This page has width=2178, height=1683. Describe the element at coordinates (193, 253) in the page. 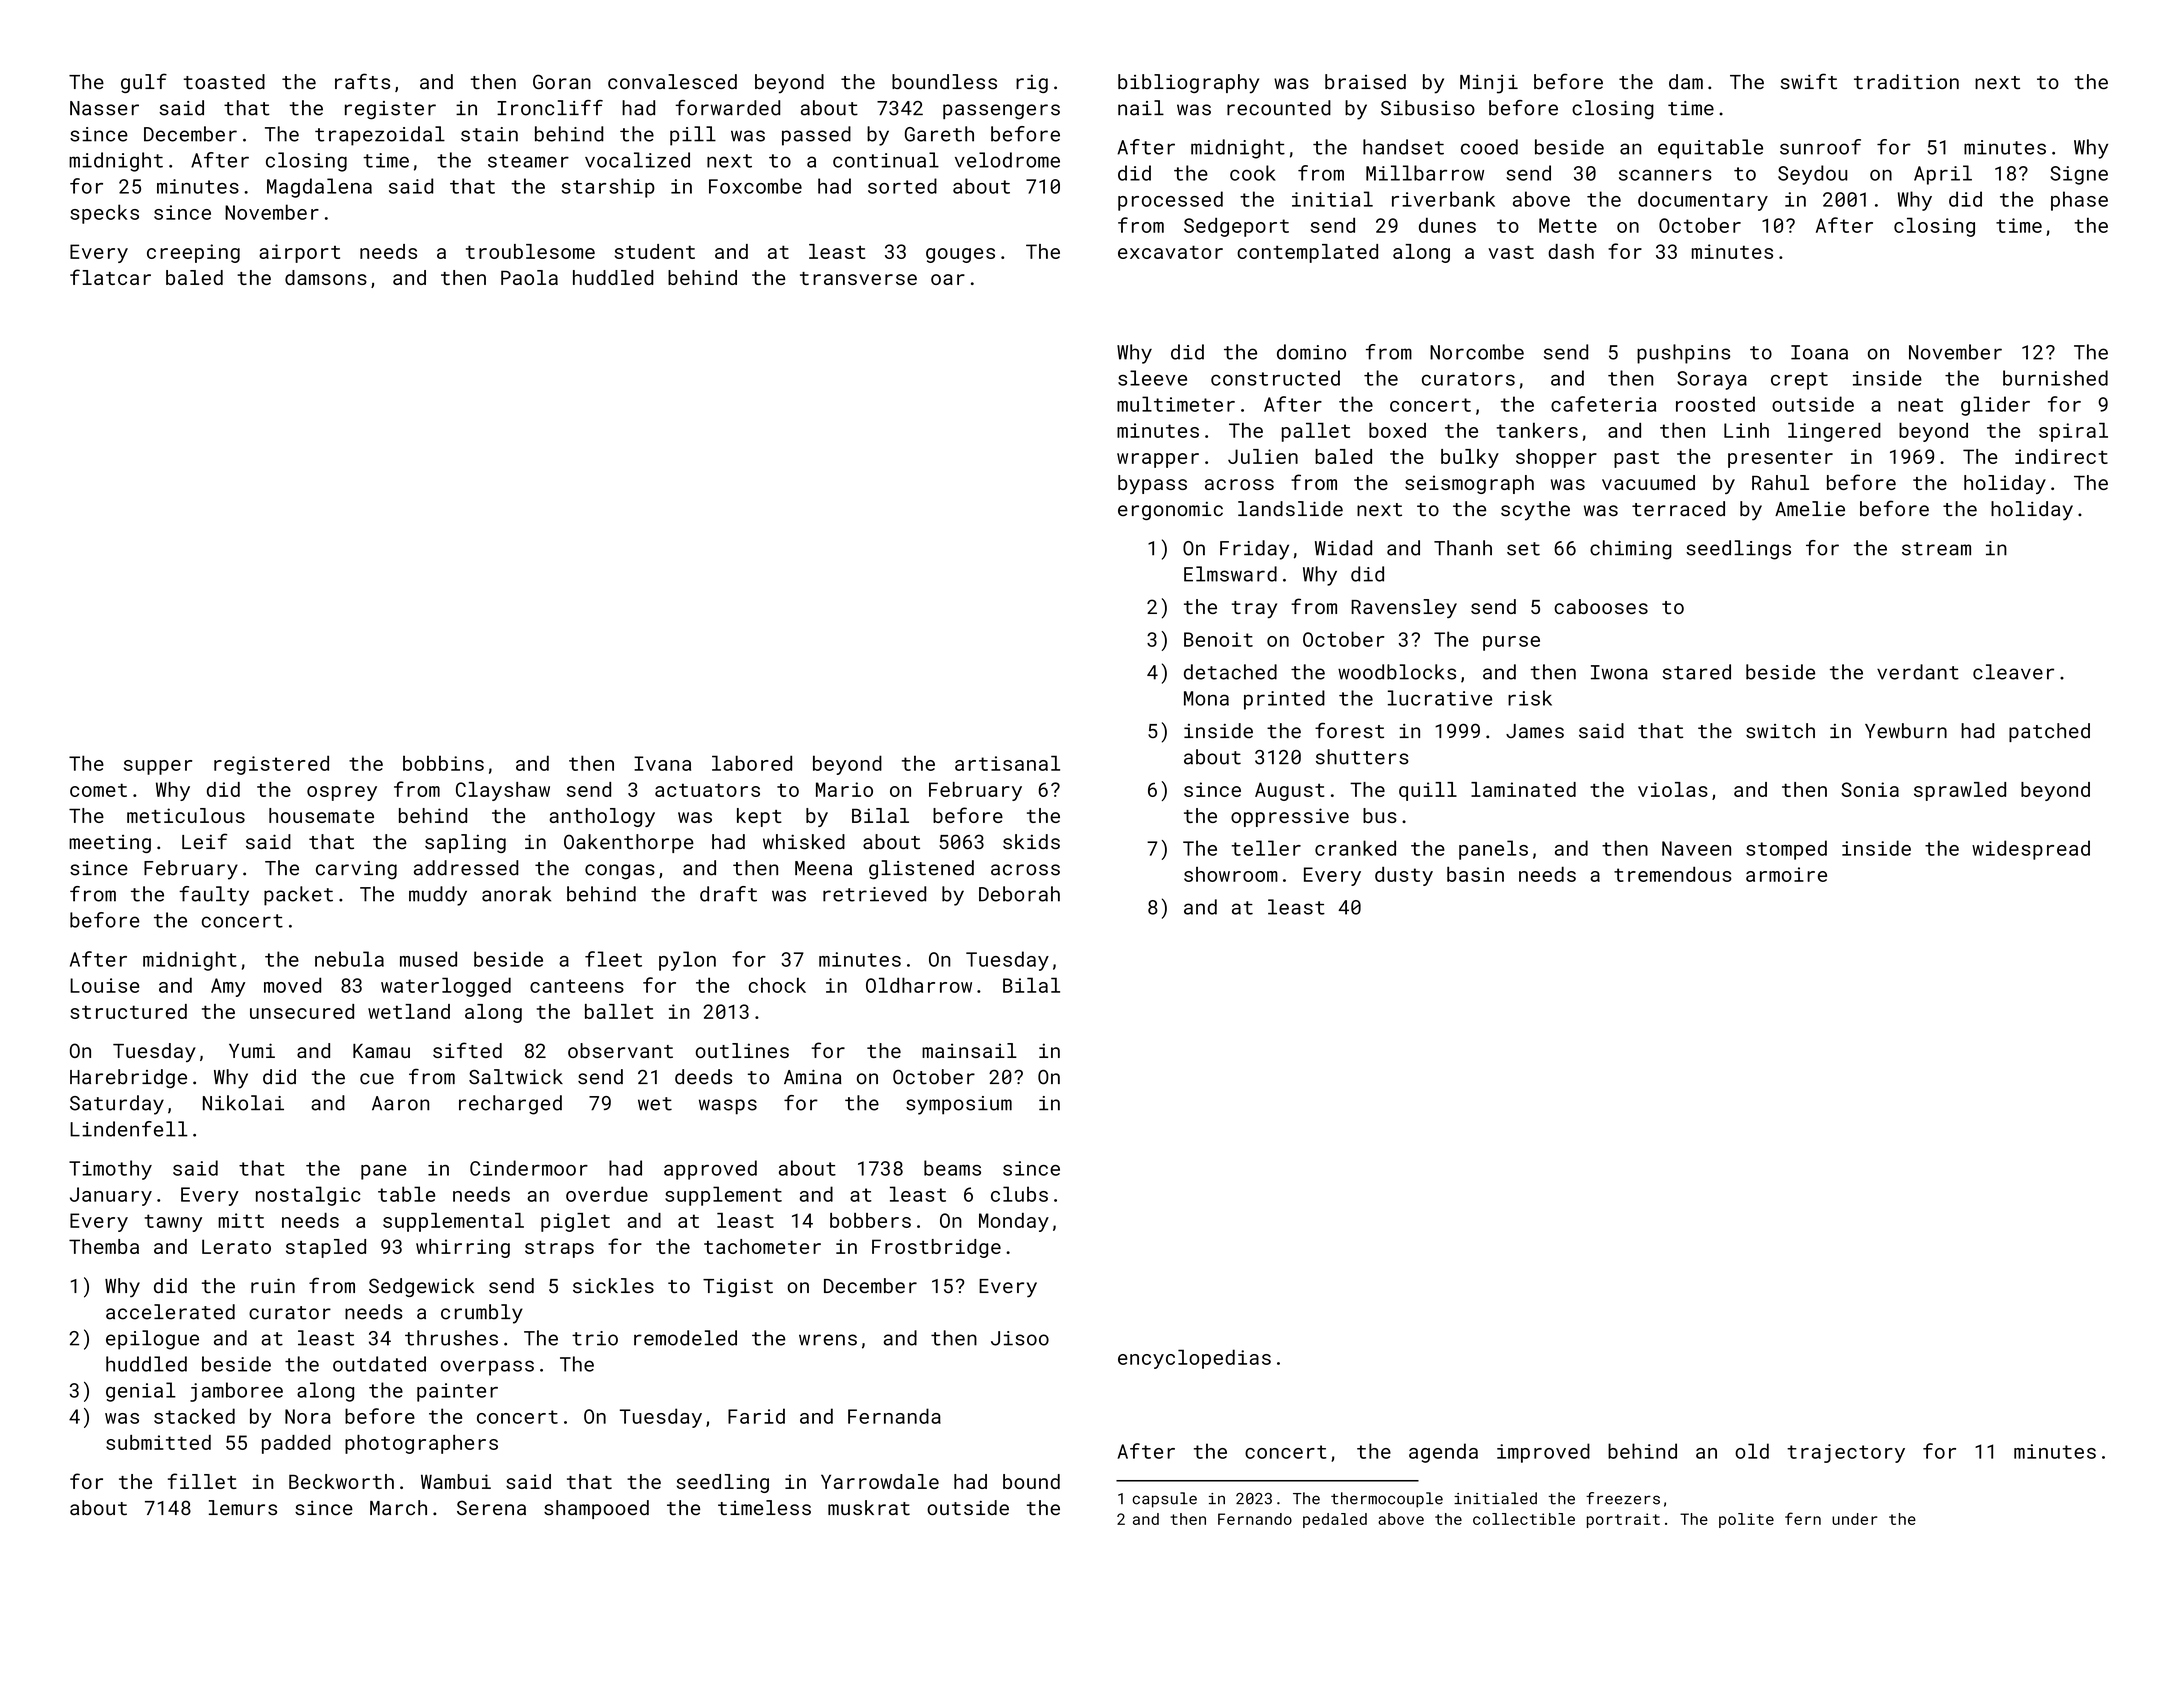

I see `creeping` at that location.
